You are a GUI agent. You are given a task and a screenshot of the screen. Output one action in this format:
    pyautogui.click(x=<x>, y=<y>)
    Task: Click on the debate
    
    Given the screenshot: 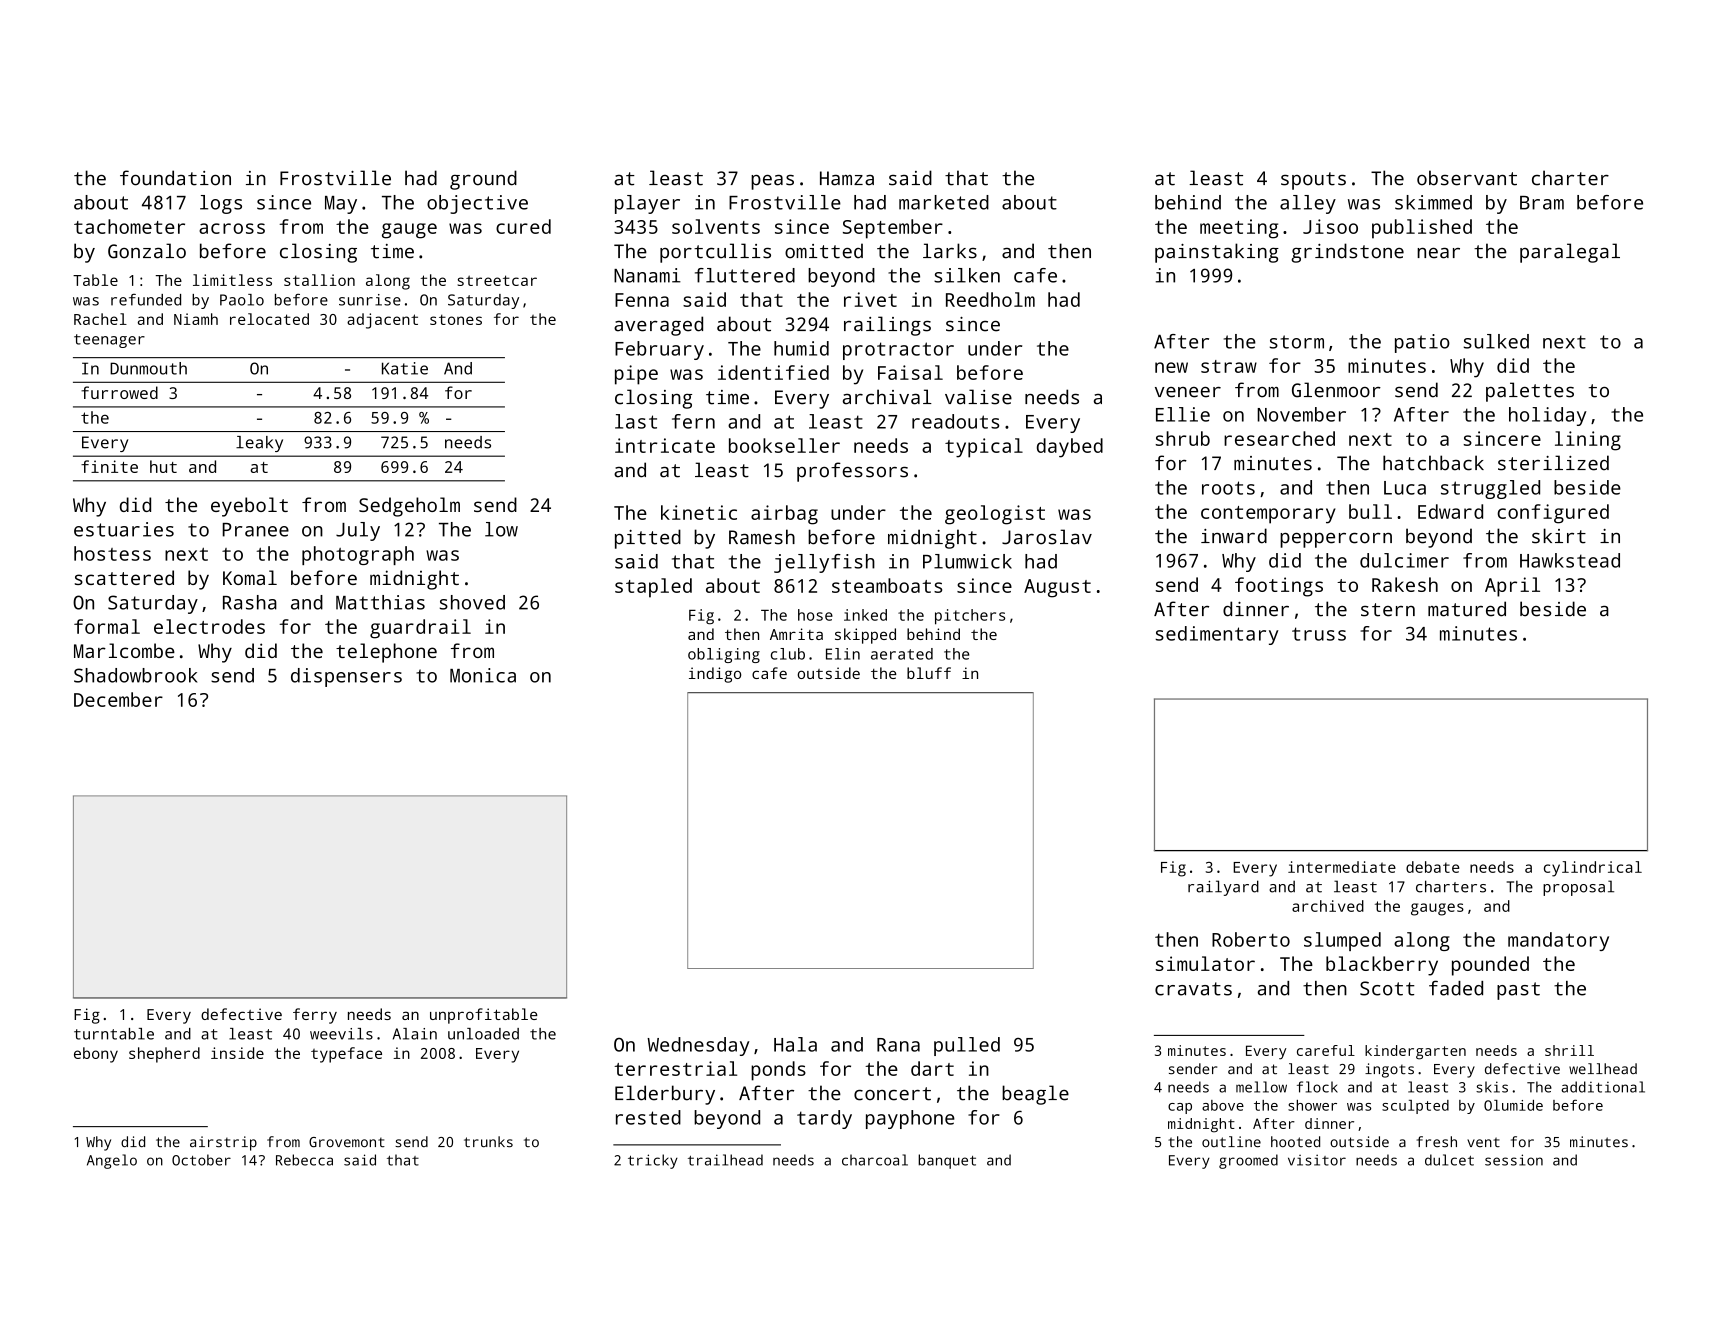 What is the action you would take?
    pyautogui.click(x=1432, y=867)
